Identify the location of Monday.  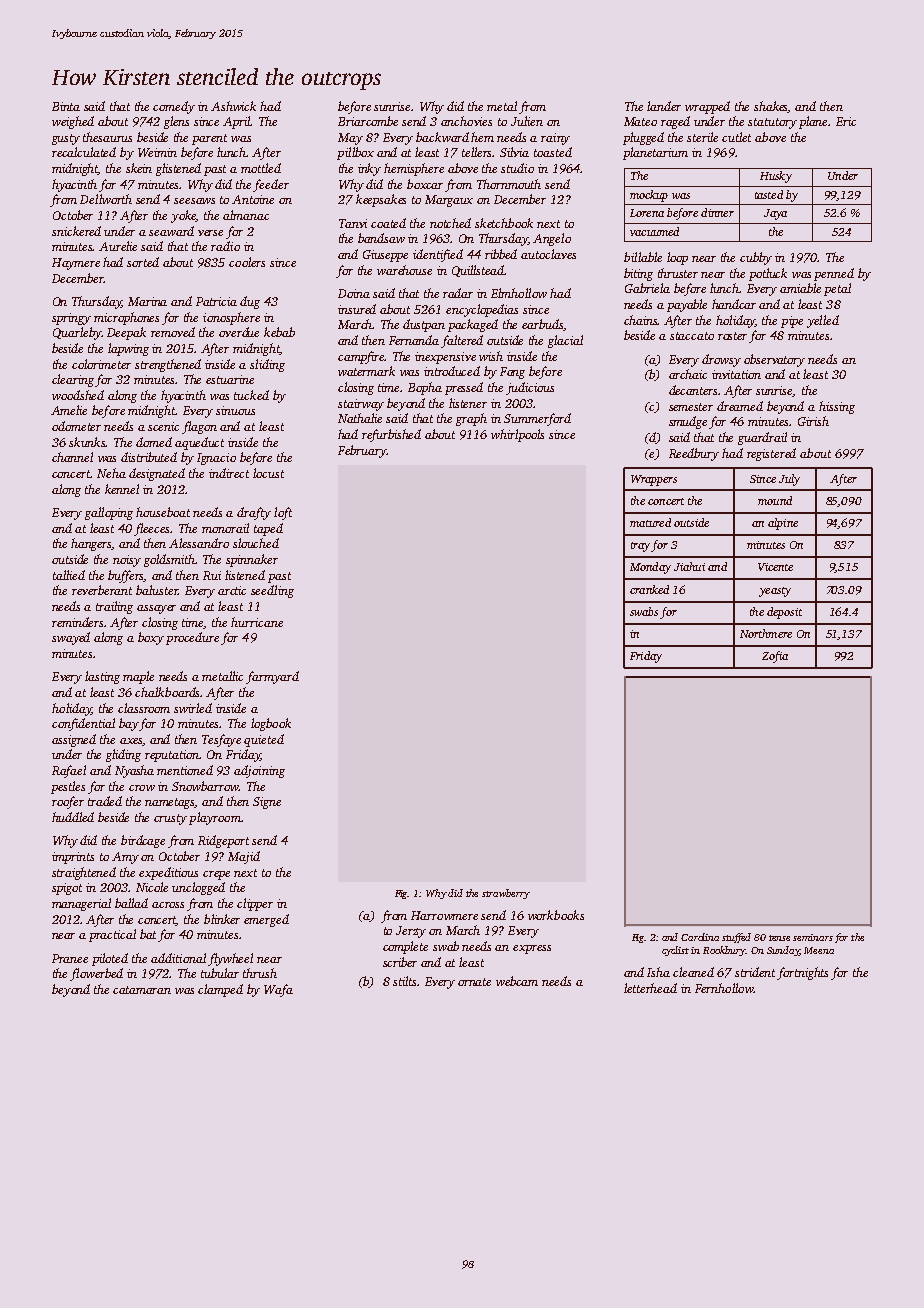
(650, 568).
